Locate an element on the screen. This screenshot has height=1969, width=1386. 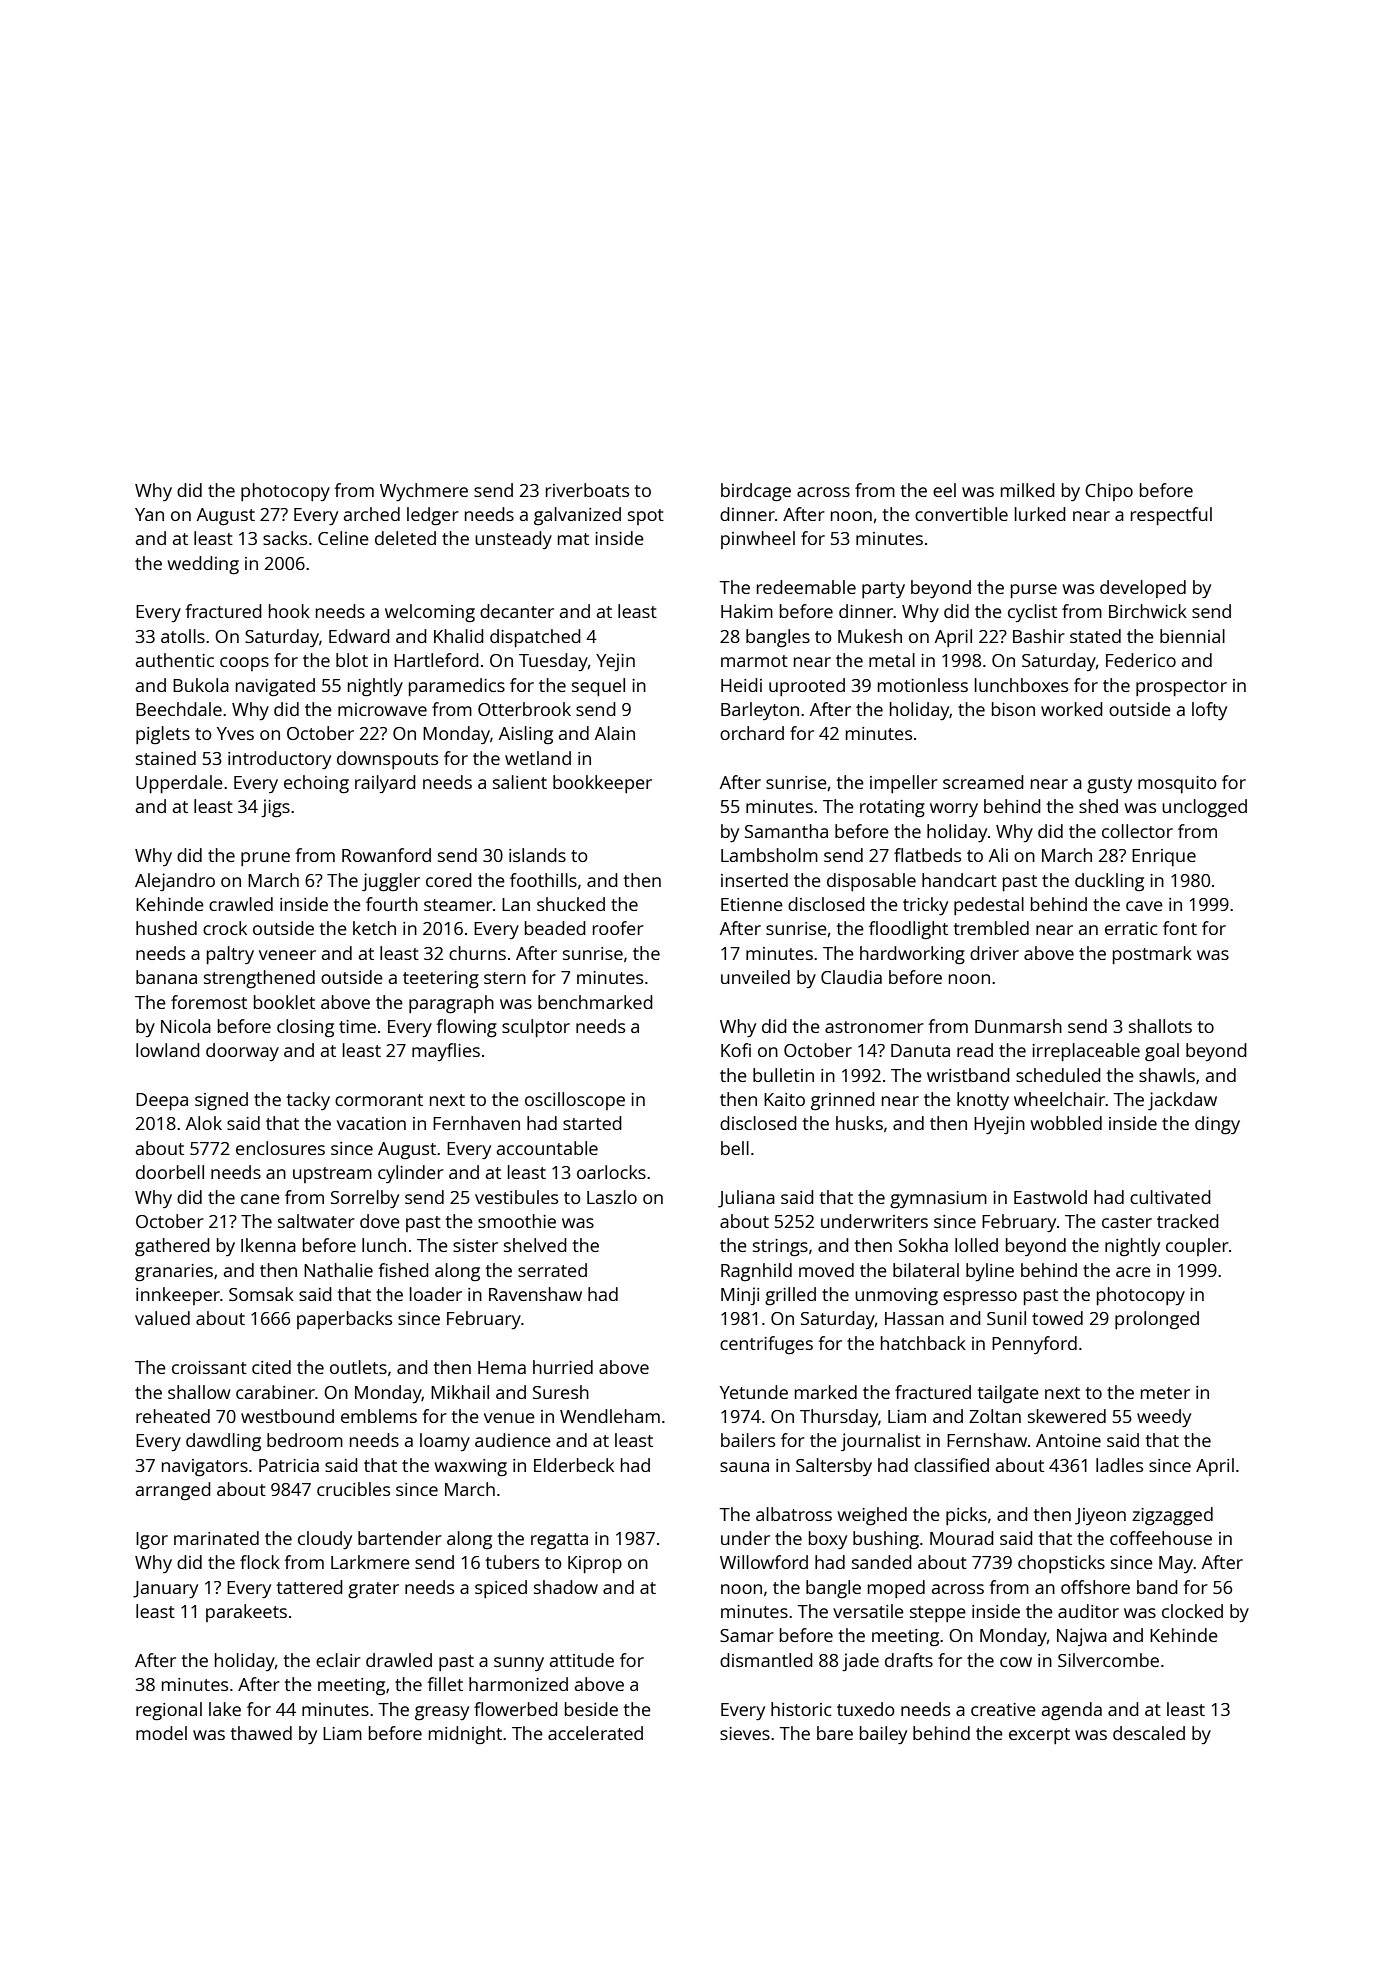
Upperdale is located at coordinates (179, 784).
